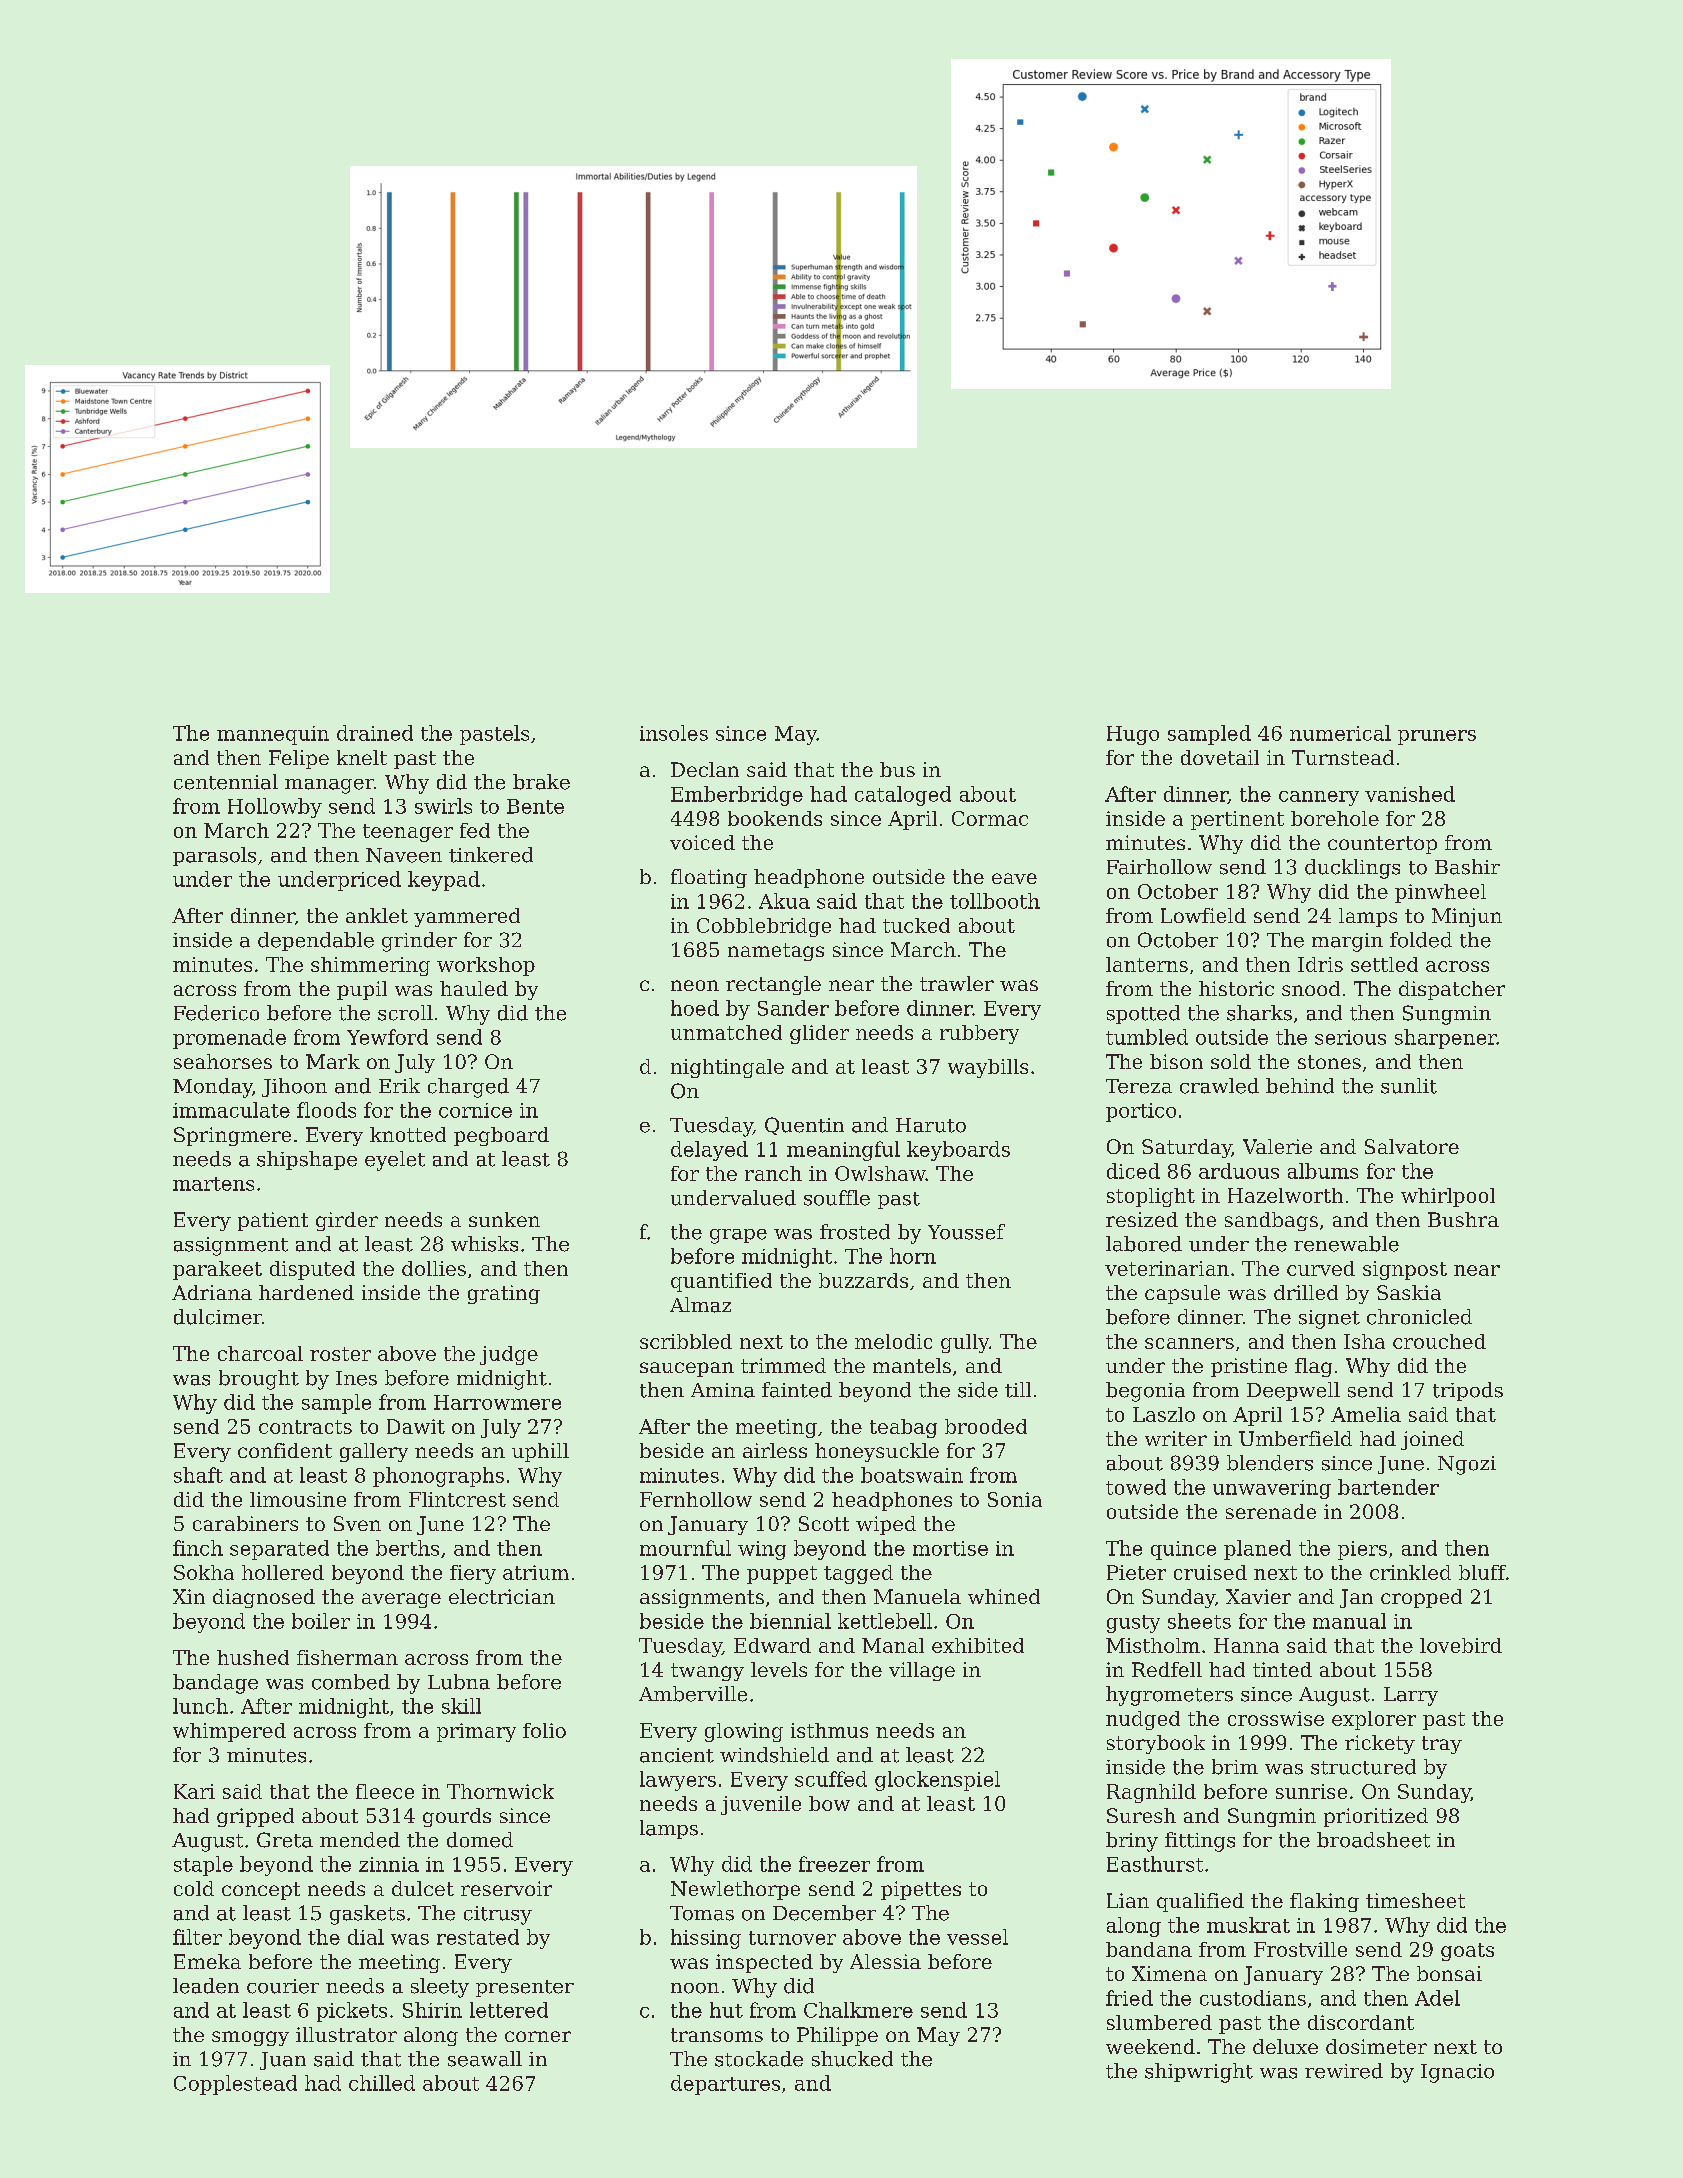 The height and width of the screenshot is (2178, 1683). What do you see at coordinates (893, 1645) in the screenshot?
I see `Manal` at bounding box center [893, 1645].
